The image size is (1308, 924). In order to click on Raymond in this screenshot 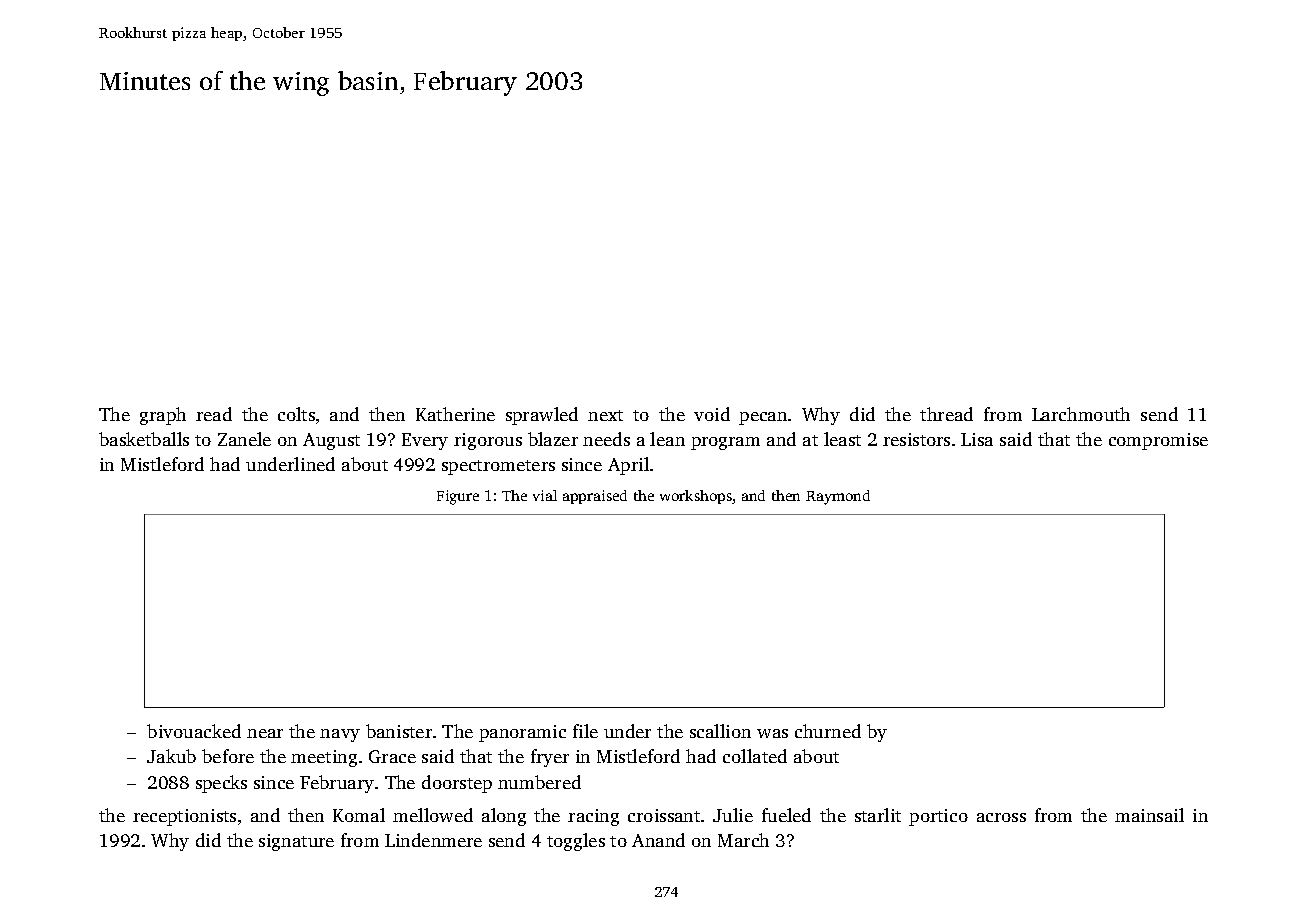, I will do `click(838, 497)`.
